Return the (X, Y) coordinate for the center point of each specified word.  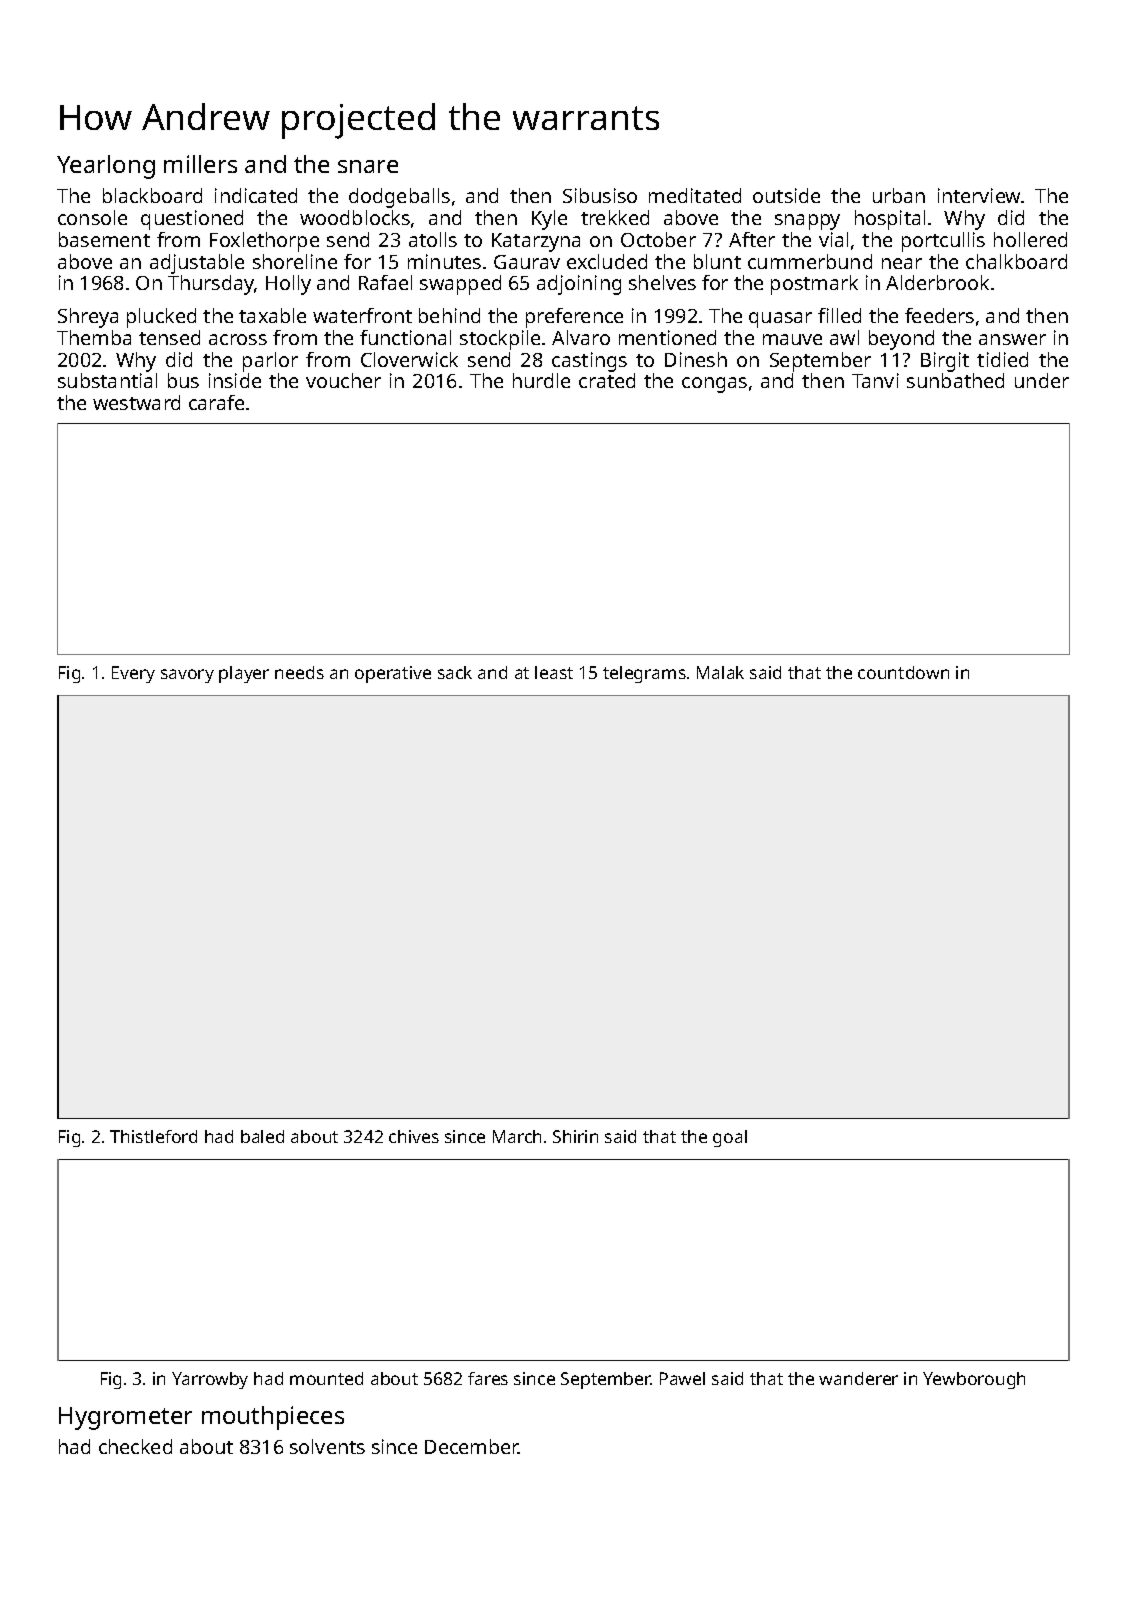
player (244, 674)
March (517, 1136)
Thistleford (153, 1136)
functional (405, 337)
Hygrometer (125, 1418)
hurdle (541, 380)
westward (136, 402)
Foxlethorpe (264, 242)
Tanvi (875, 380)
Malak (720, 672)
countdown (903, 672)
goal (730, 1138)
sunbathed (955, 380)
